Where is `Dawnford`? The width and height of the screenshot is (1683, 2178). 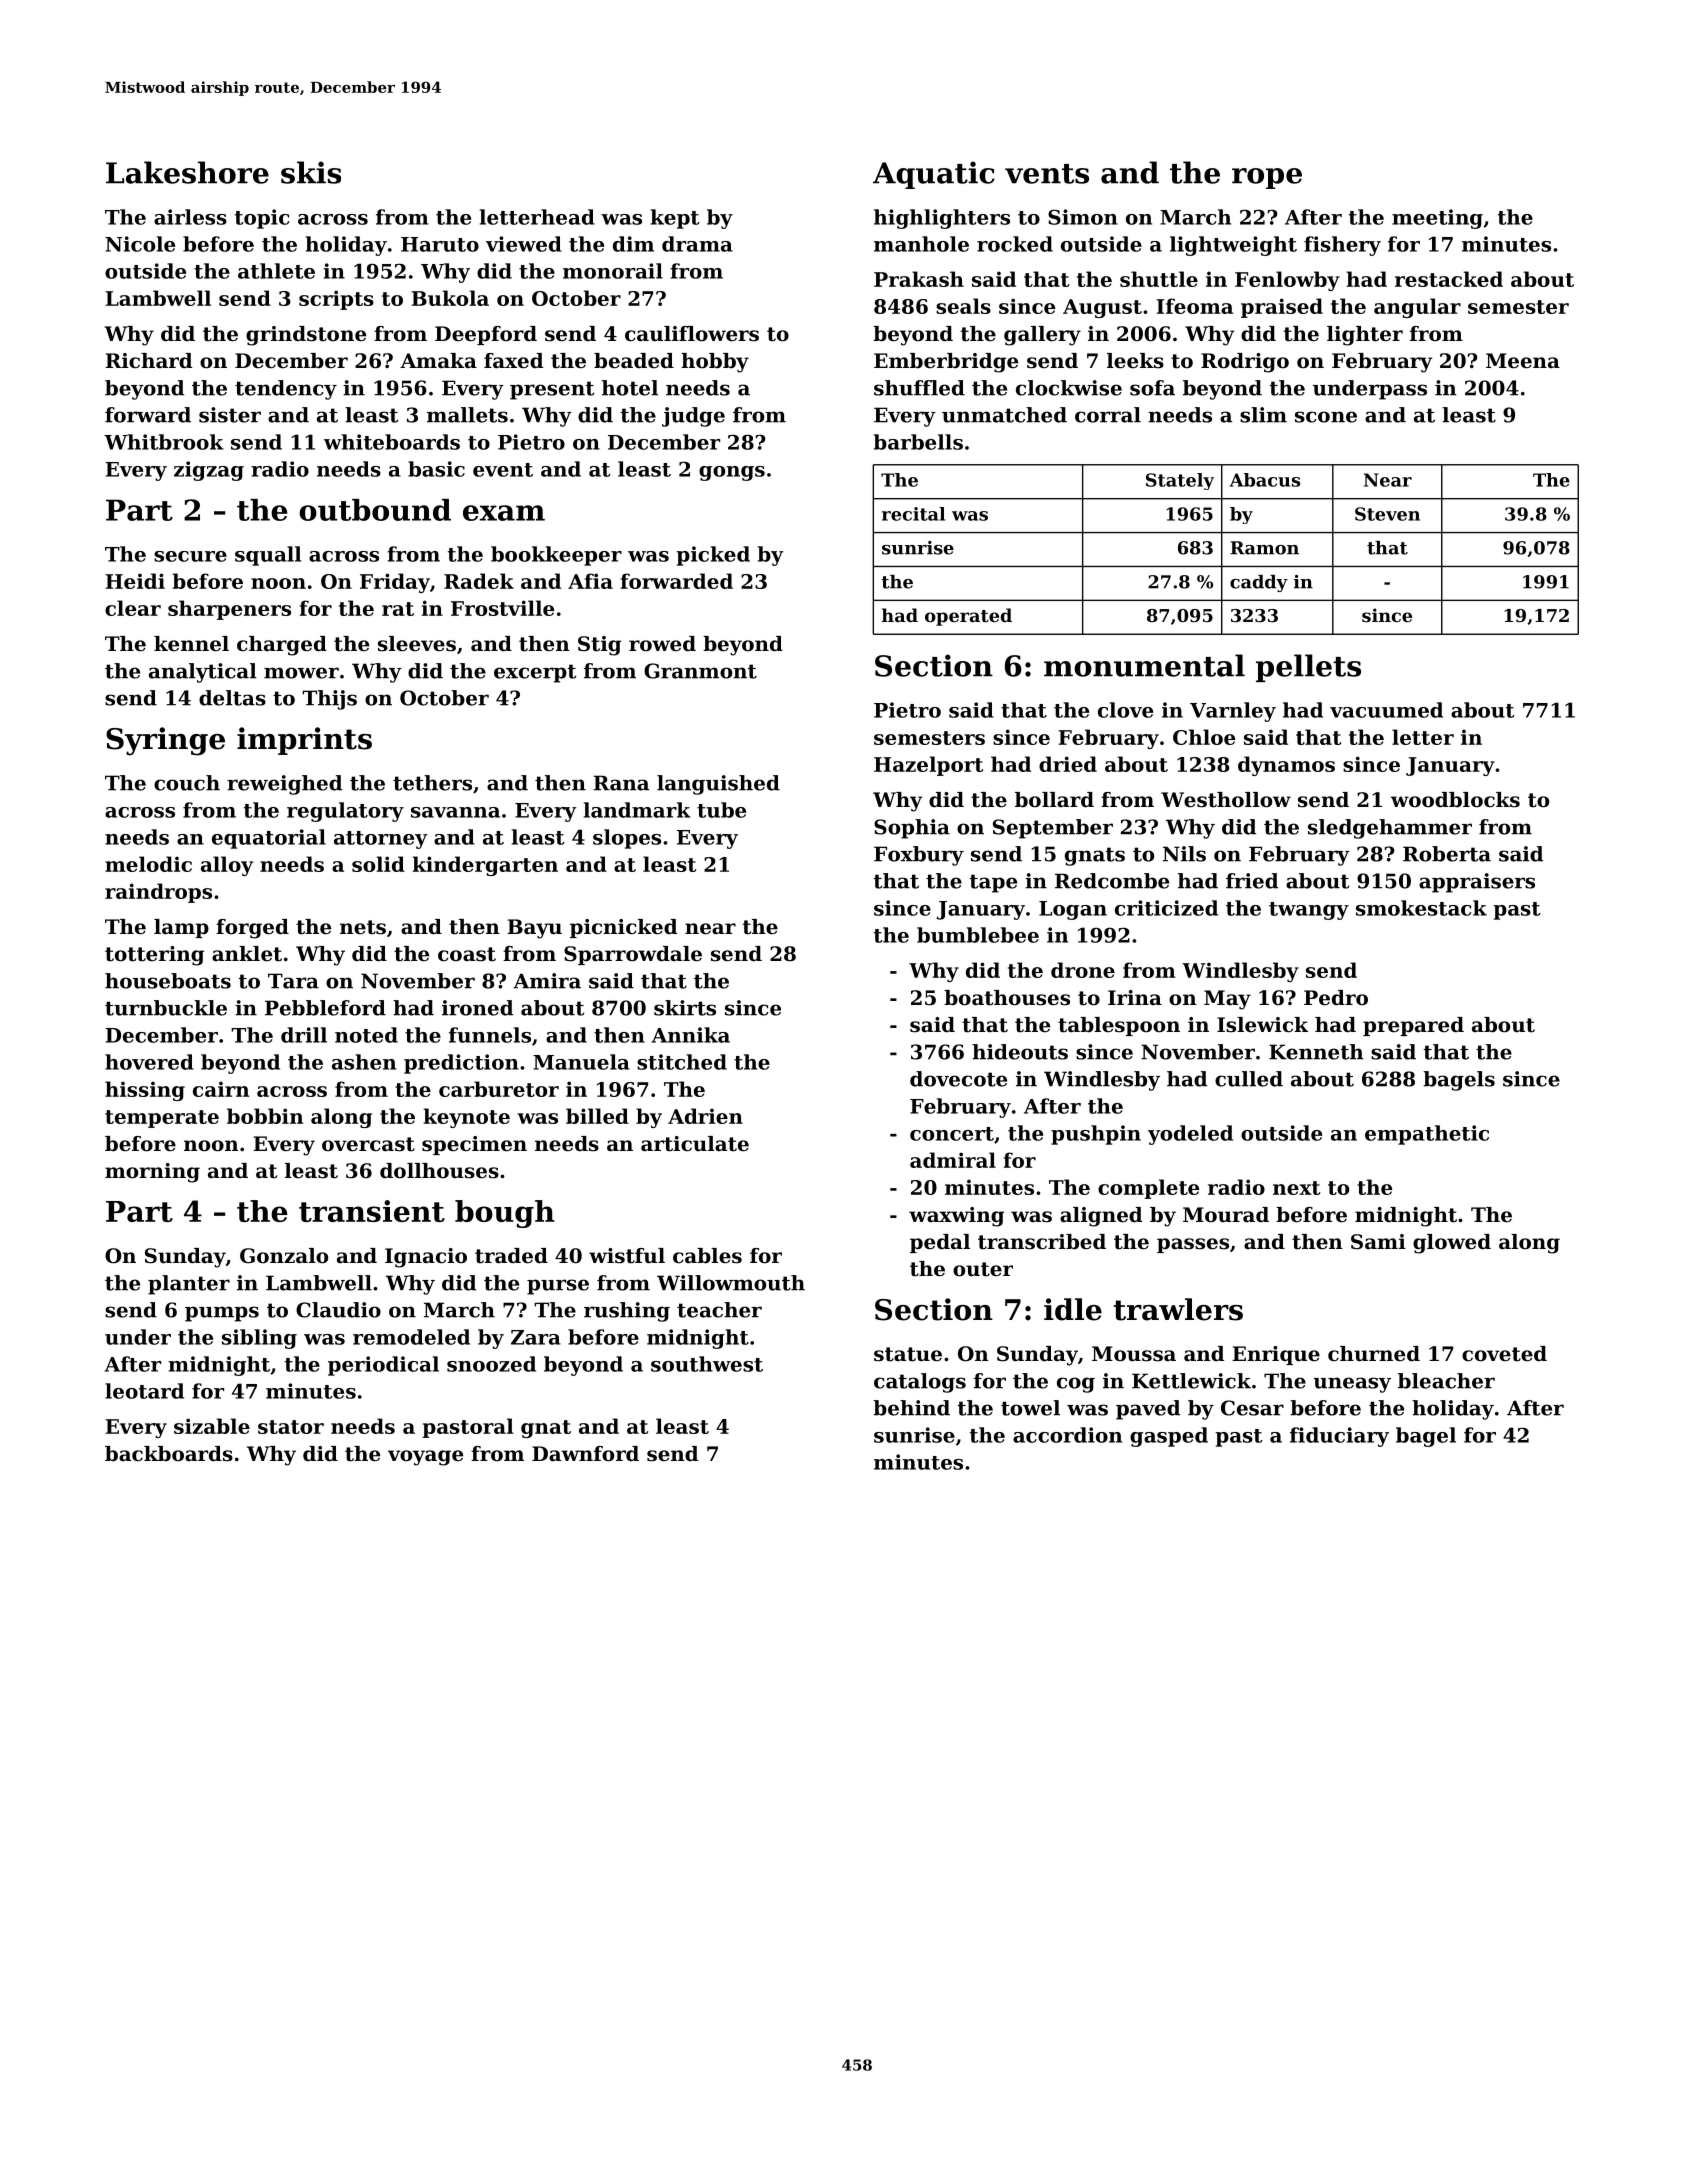
Dawnford is located at coordinates (585, 1454).
